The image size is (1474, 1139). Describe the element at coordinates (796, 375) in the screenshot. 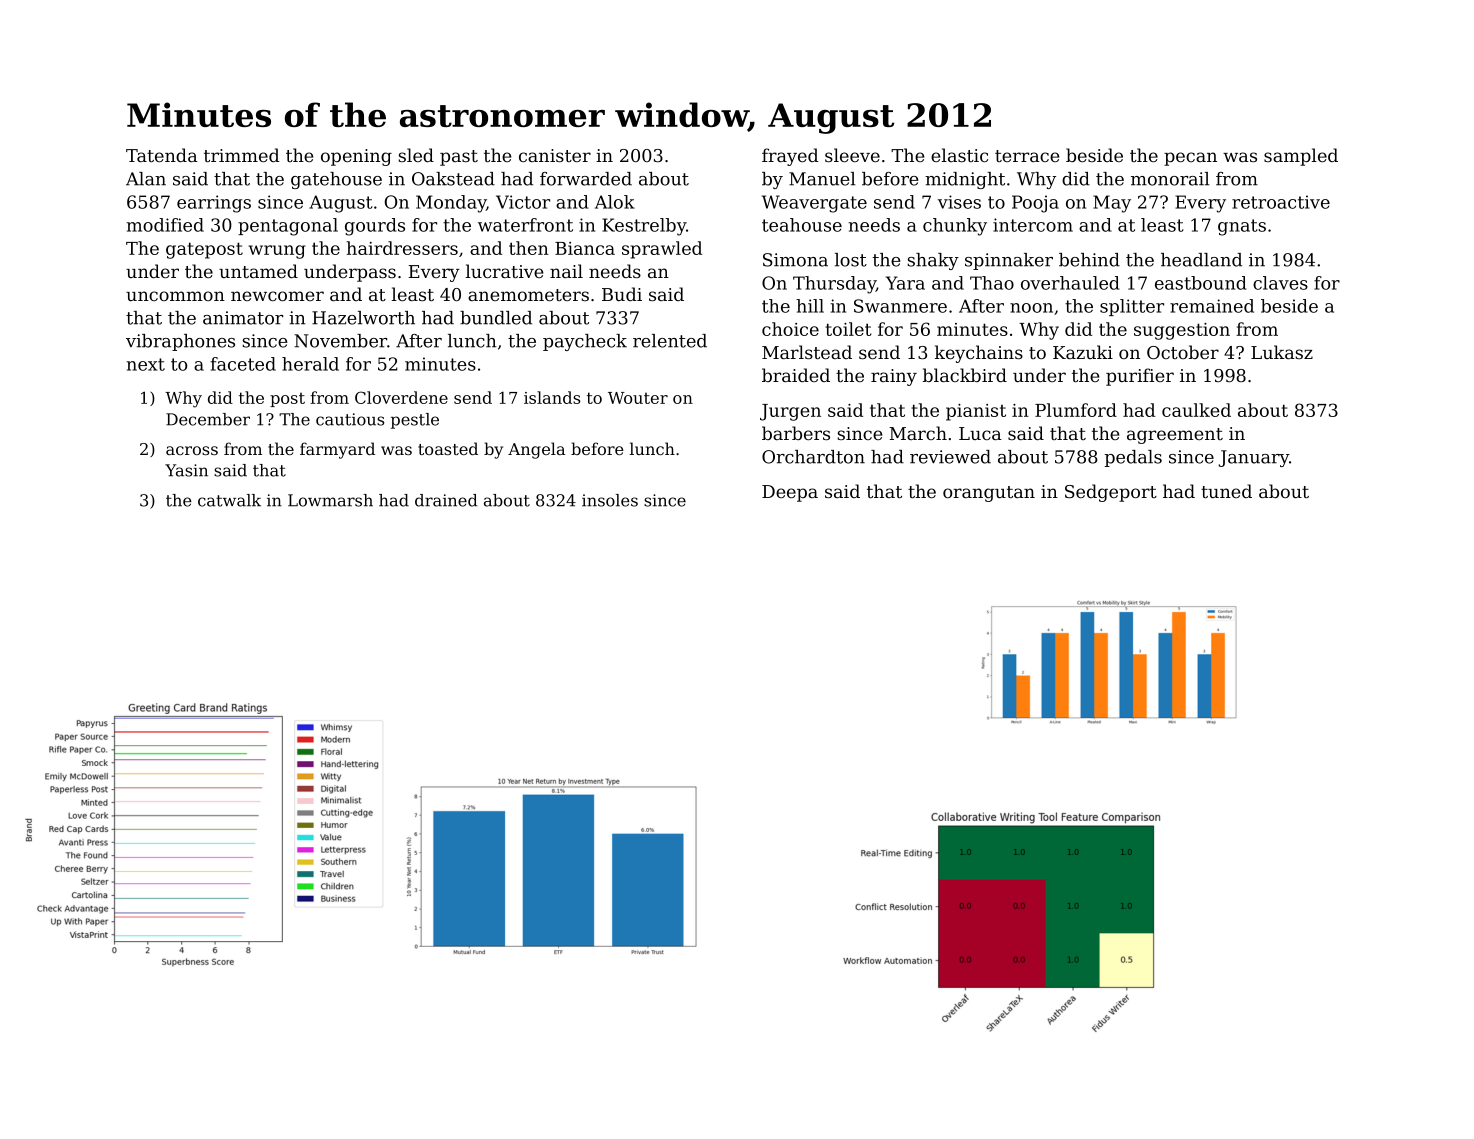

I see `braided` at that location.
